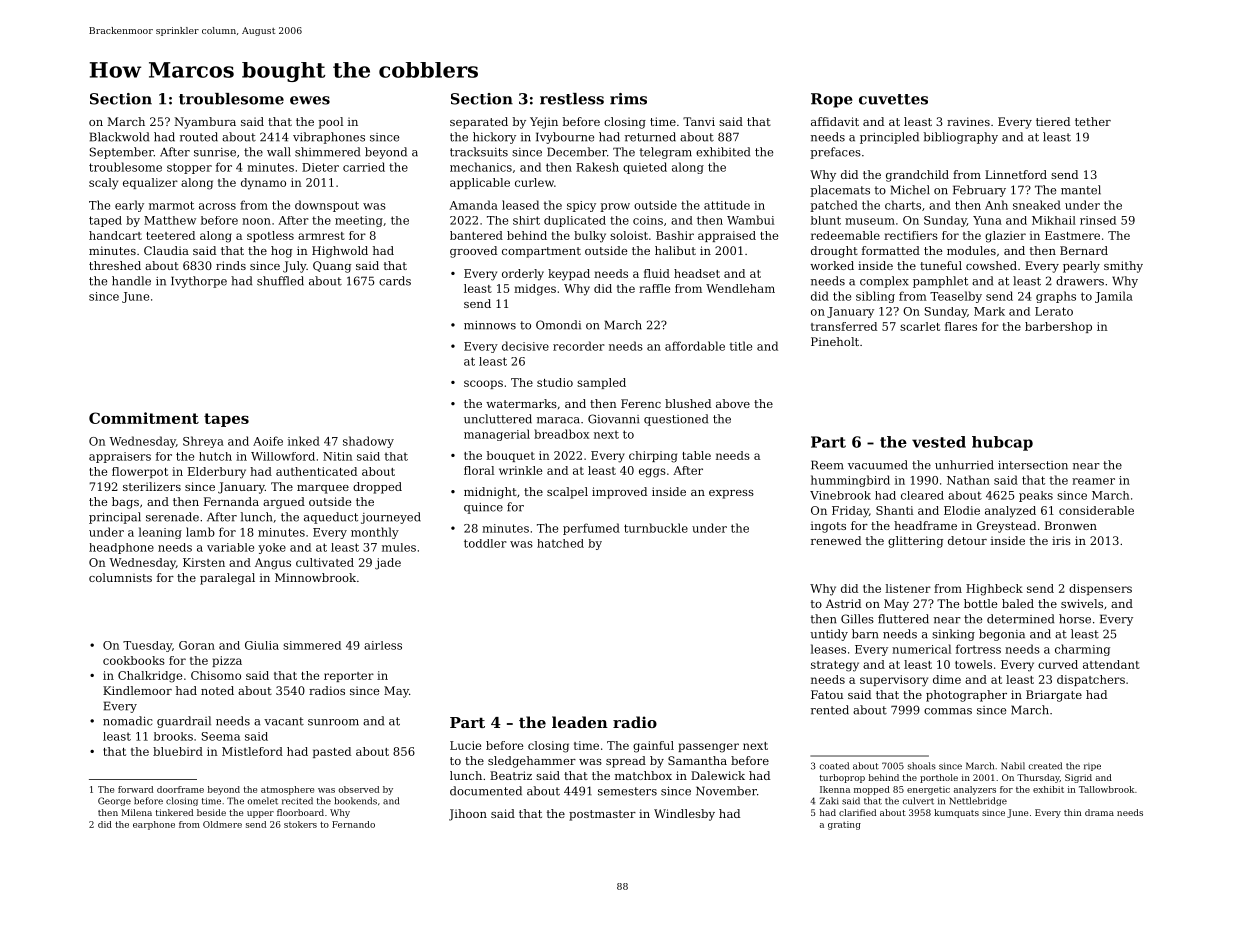 The image size is (1233, 952). What do you see at coordinates (939, 442) in the document?
I see `vested` at bounding box center [939, 442].
